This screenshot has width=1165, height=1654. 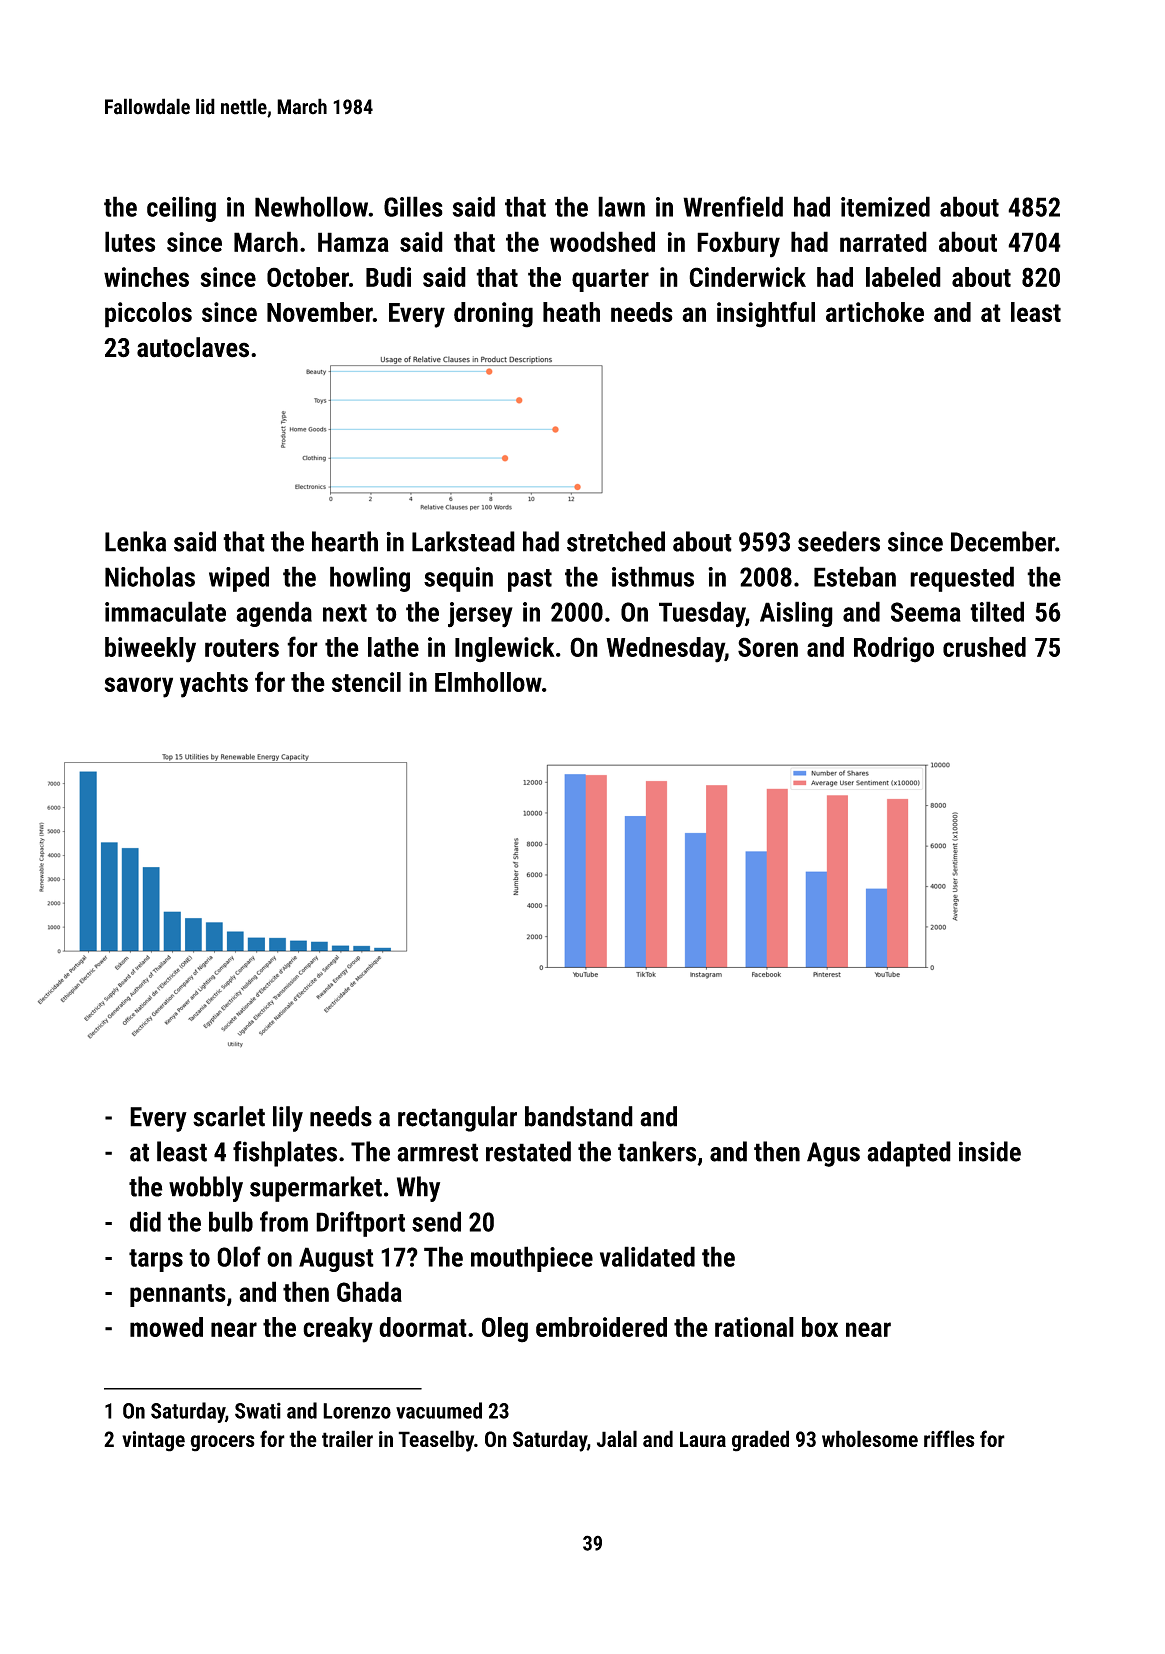 What do you see at coordinates (747, 277) in the screenshot?
I see `Cinderwick` at bounding box center [747, 277].
